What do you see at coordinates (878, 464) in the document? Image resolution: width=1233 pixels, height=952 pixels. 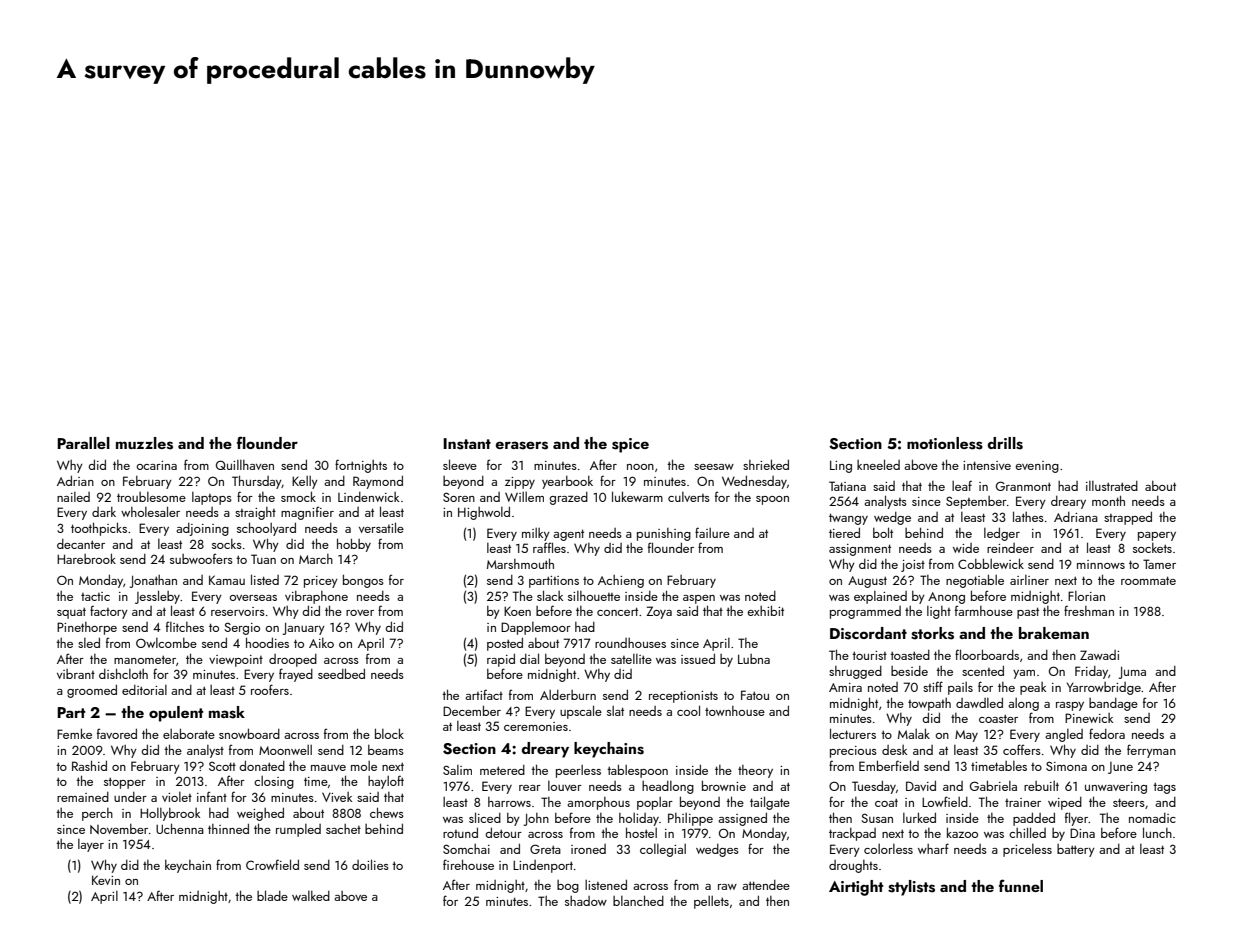 I see `kneeled` at bounding box center [878, 464].
